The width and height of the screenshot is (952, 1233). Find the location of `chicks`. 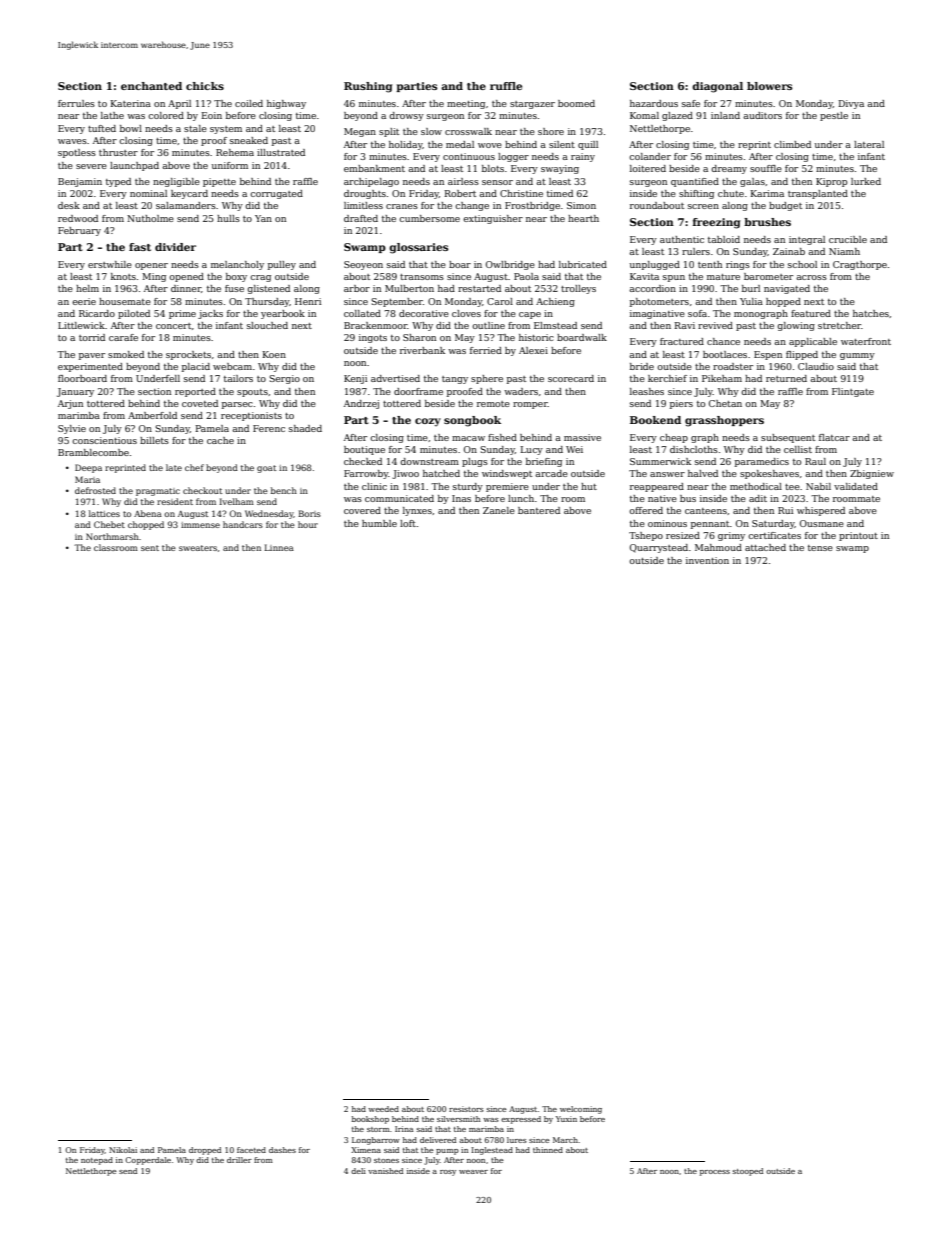

chicks is located at coordinates (205, 86).
